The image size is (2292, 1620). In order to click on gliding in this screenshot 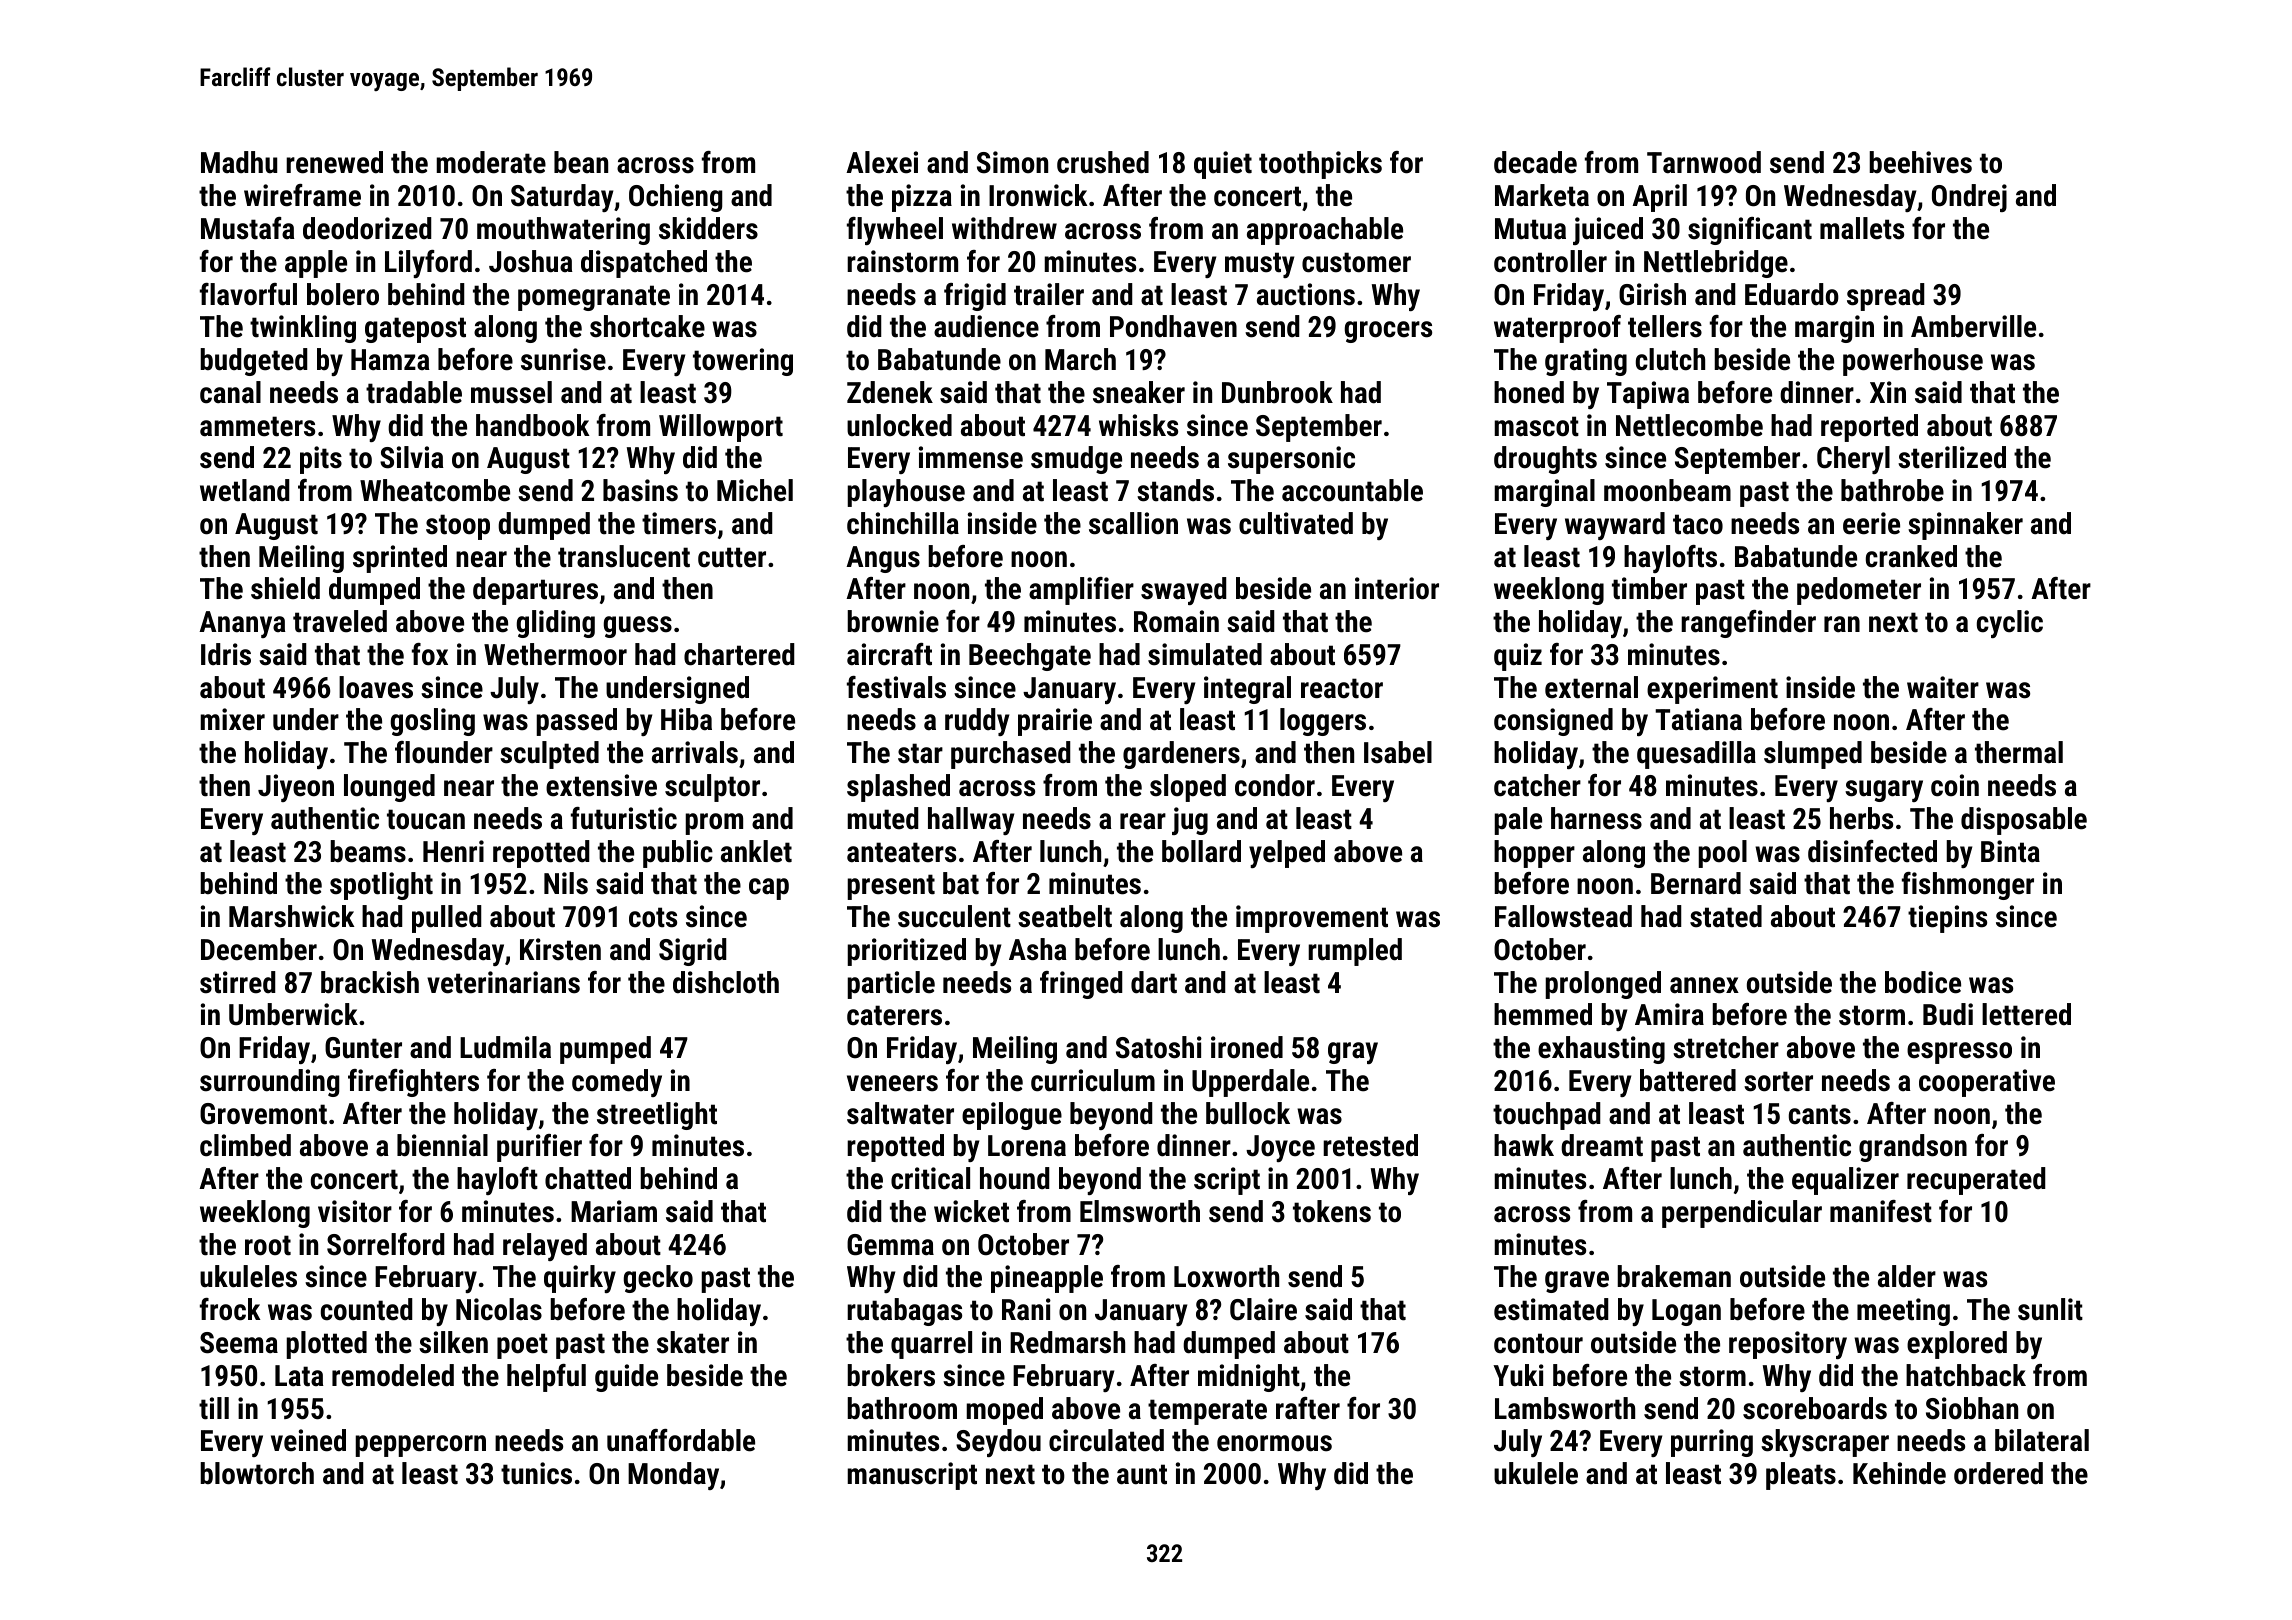, I will do `click(555, 624)`.
